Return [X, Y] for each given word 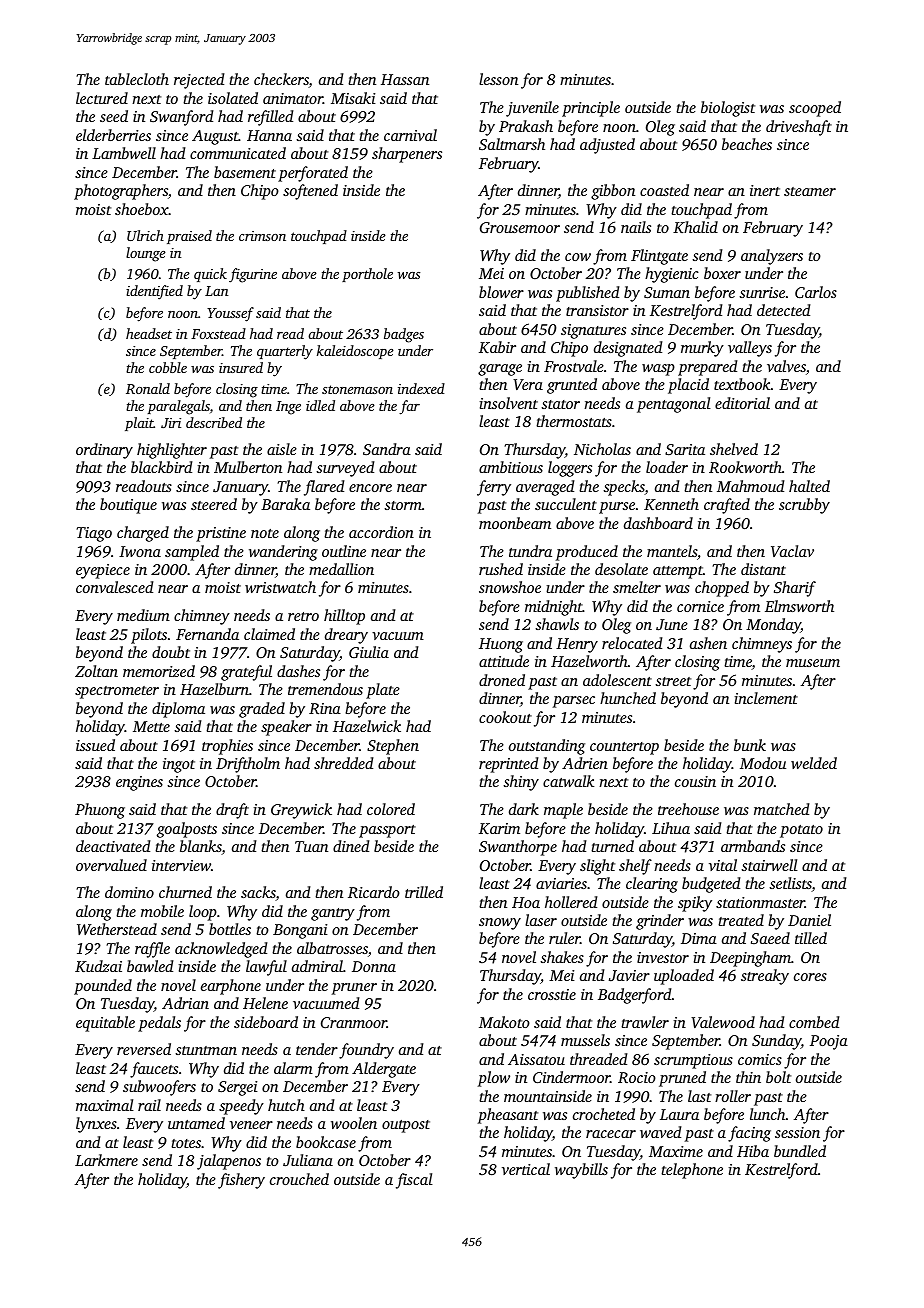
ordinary [104, 451]
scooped [815, 109]
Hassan [405, 79]
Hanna [269, 135]
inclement [766, 698]
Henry [577, 645]
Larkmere [106, 1160]
